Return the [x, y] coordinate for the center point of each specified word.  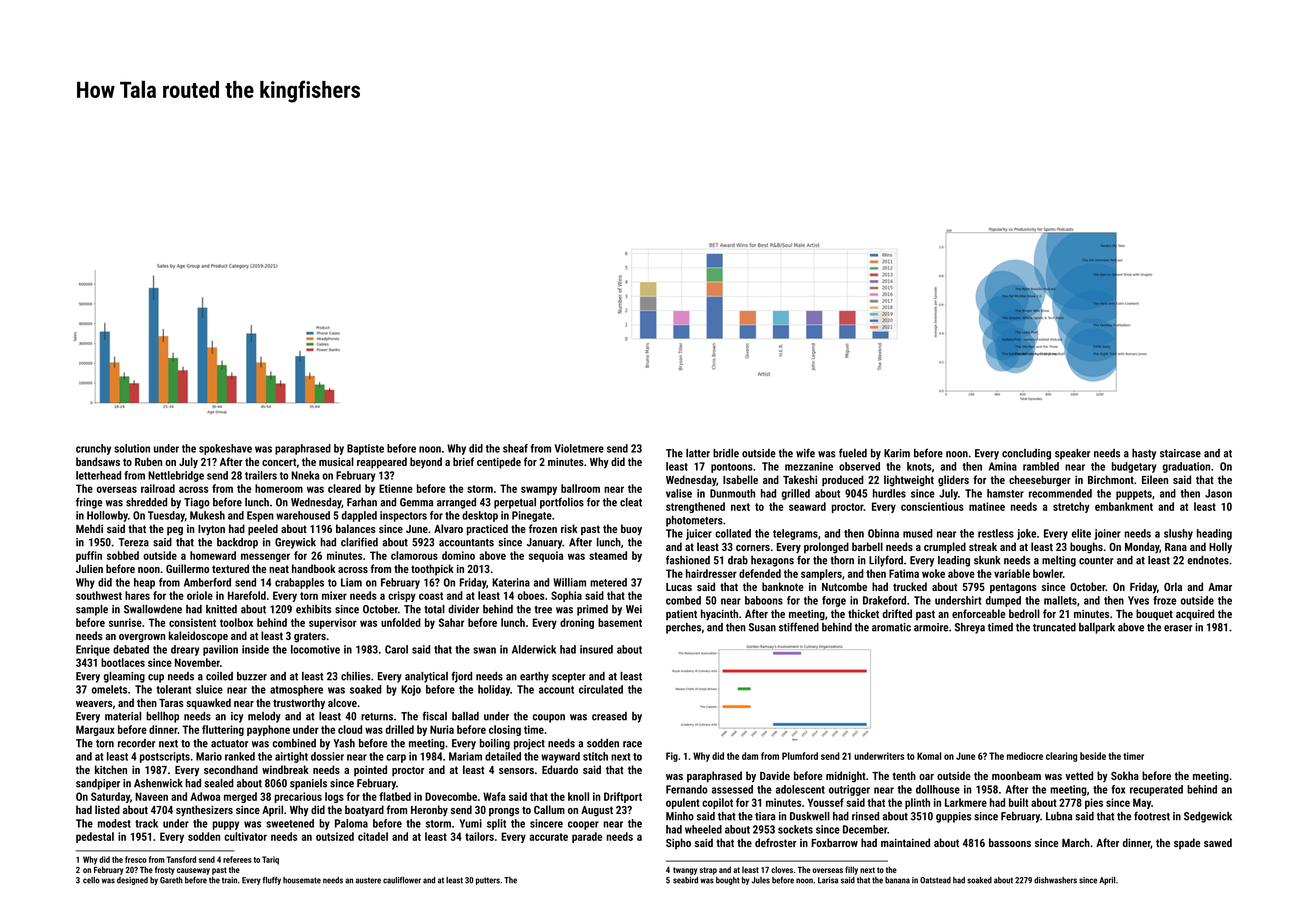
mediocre [1025, 756]
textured [230, 568]
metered [608, 582]
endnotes [1208, 560]
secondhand [231, 769]
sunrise [125, 622]
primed [592, 610]
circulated [601, 689]
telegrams [795, 534]
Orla [1173, 586]
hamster [1005, 493]
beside [1093, 756]
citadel [373, 836]
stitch [595, 756]
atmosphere [296, 690]
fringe [89, 503]
